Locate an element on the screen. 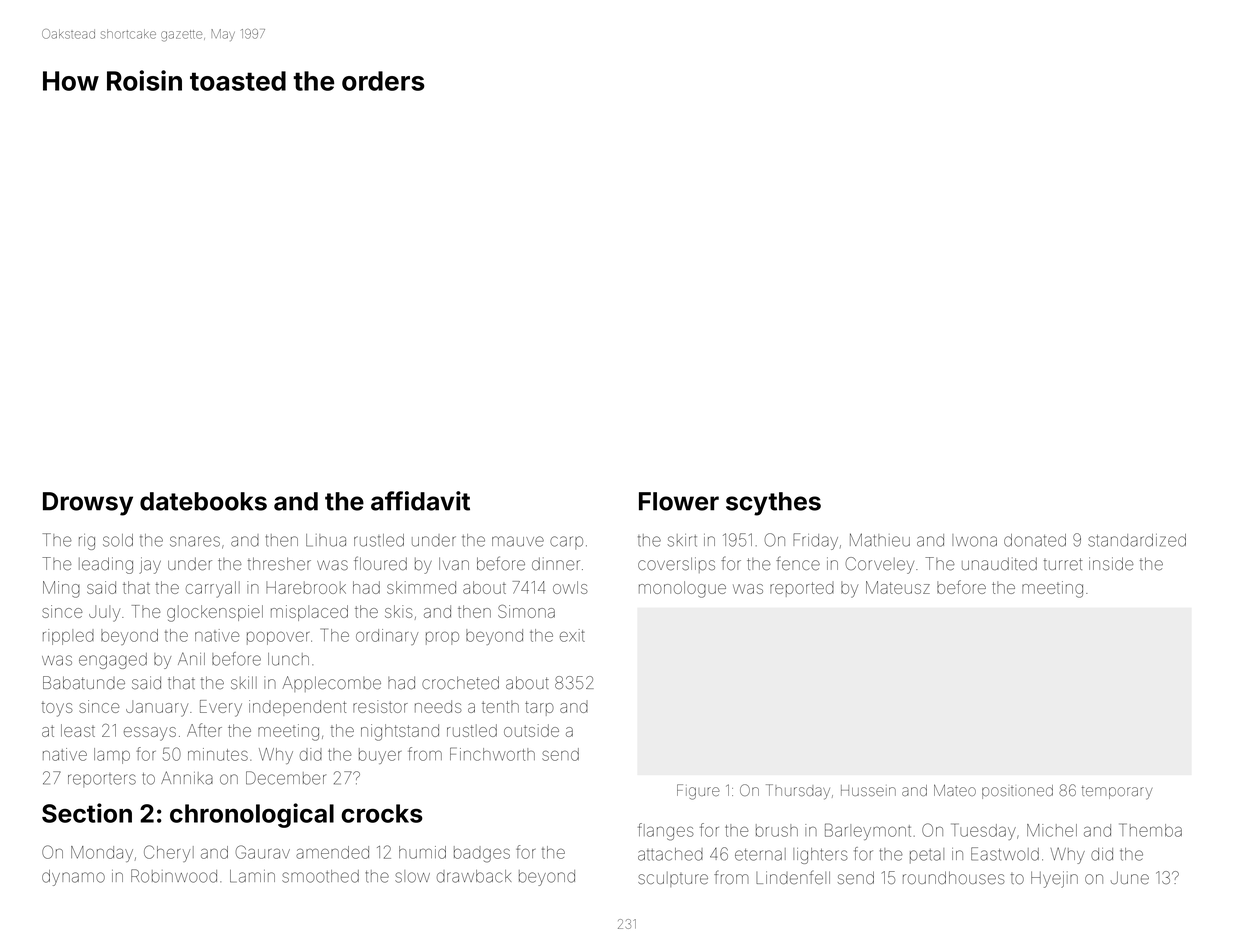 The height and width of the screenshot is (952, 1233). datebooks is located at coordinates (203, 501).
